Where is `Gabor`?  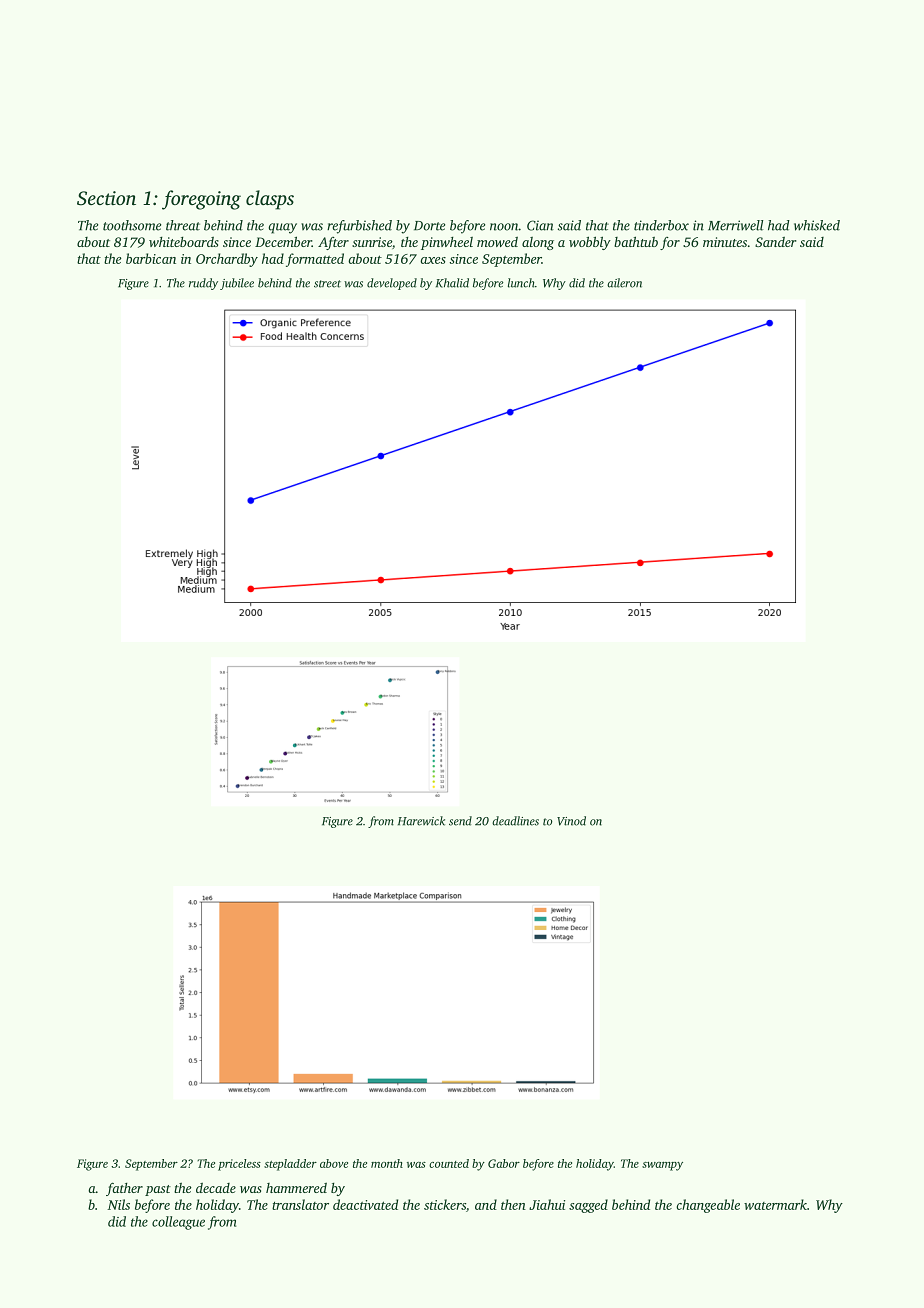
Gabor is located at coordinates (504, 1163).
